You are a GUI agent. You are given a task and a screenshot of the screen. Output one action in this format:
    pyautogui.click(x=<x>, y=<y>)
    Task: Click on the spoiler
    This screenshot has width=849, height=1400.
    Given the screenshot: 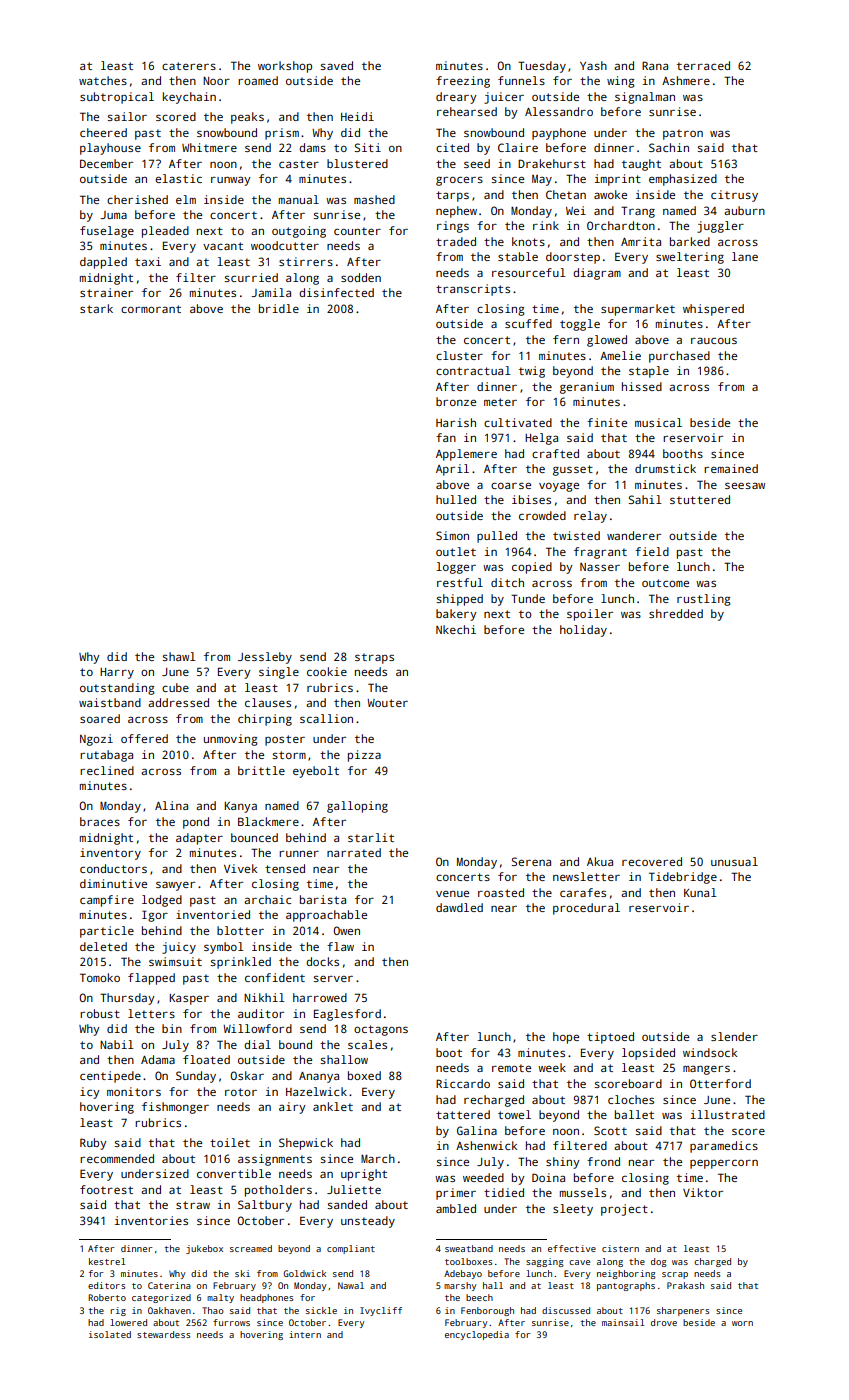 What is the action you would take?
    pyautogui.click(x=590, y=615)
